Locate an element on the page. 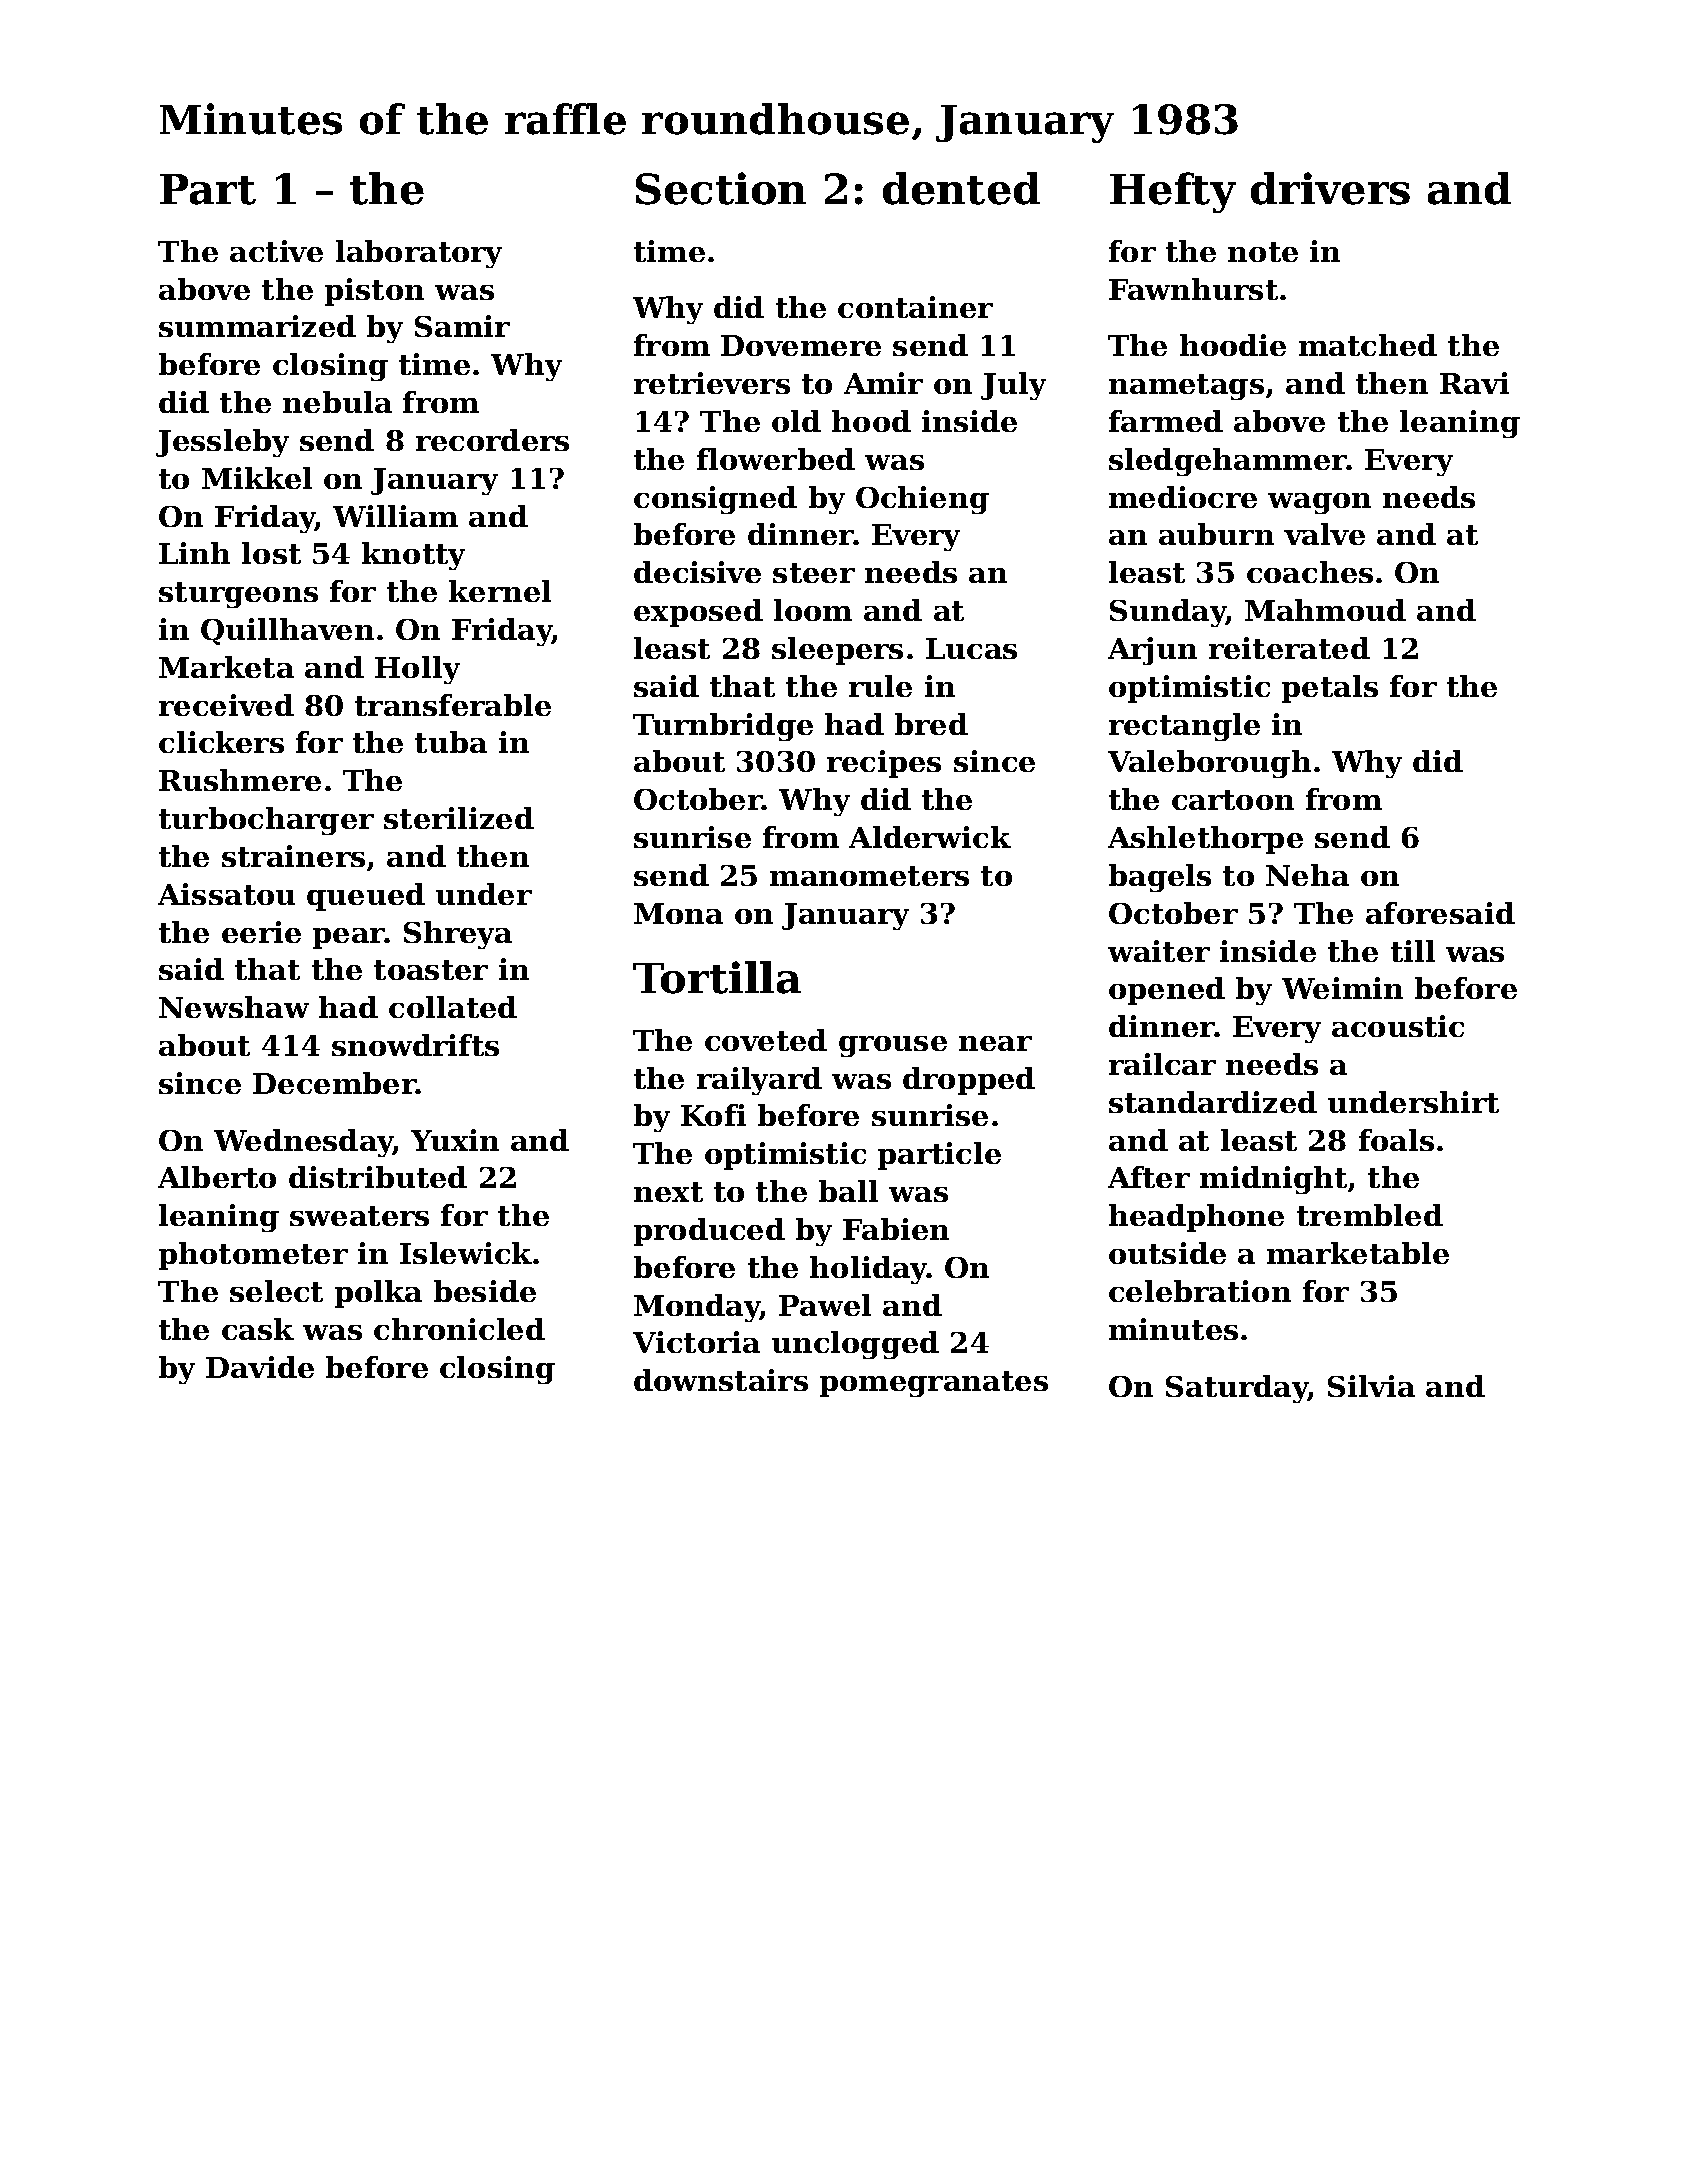  Mona is located at coordinates (678, 913).
